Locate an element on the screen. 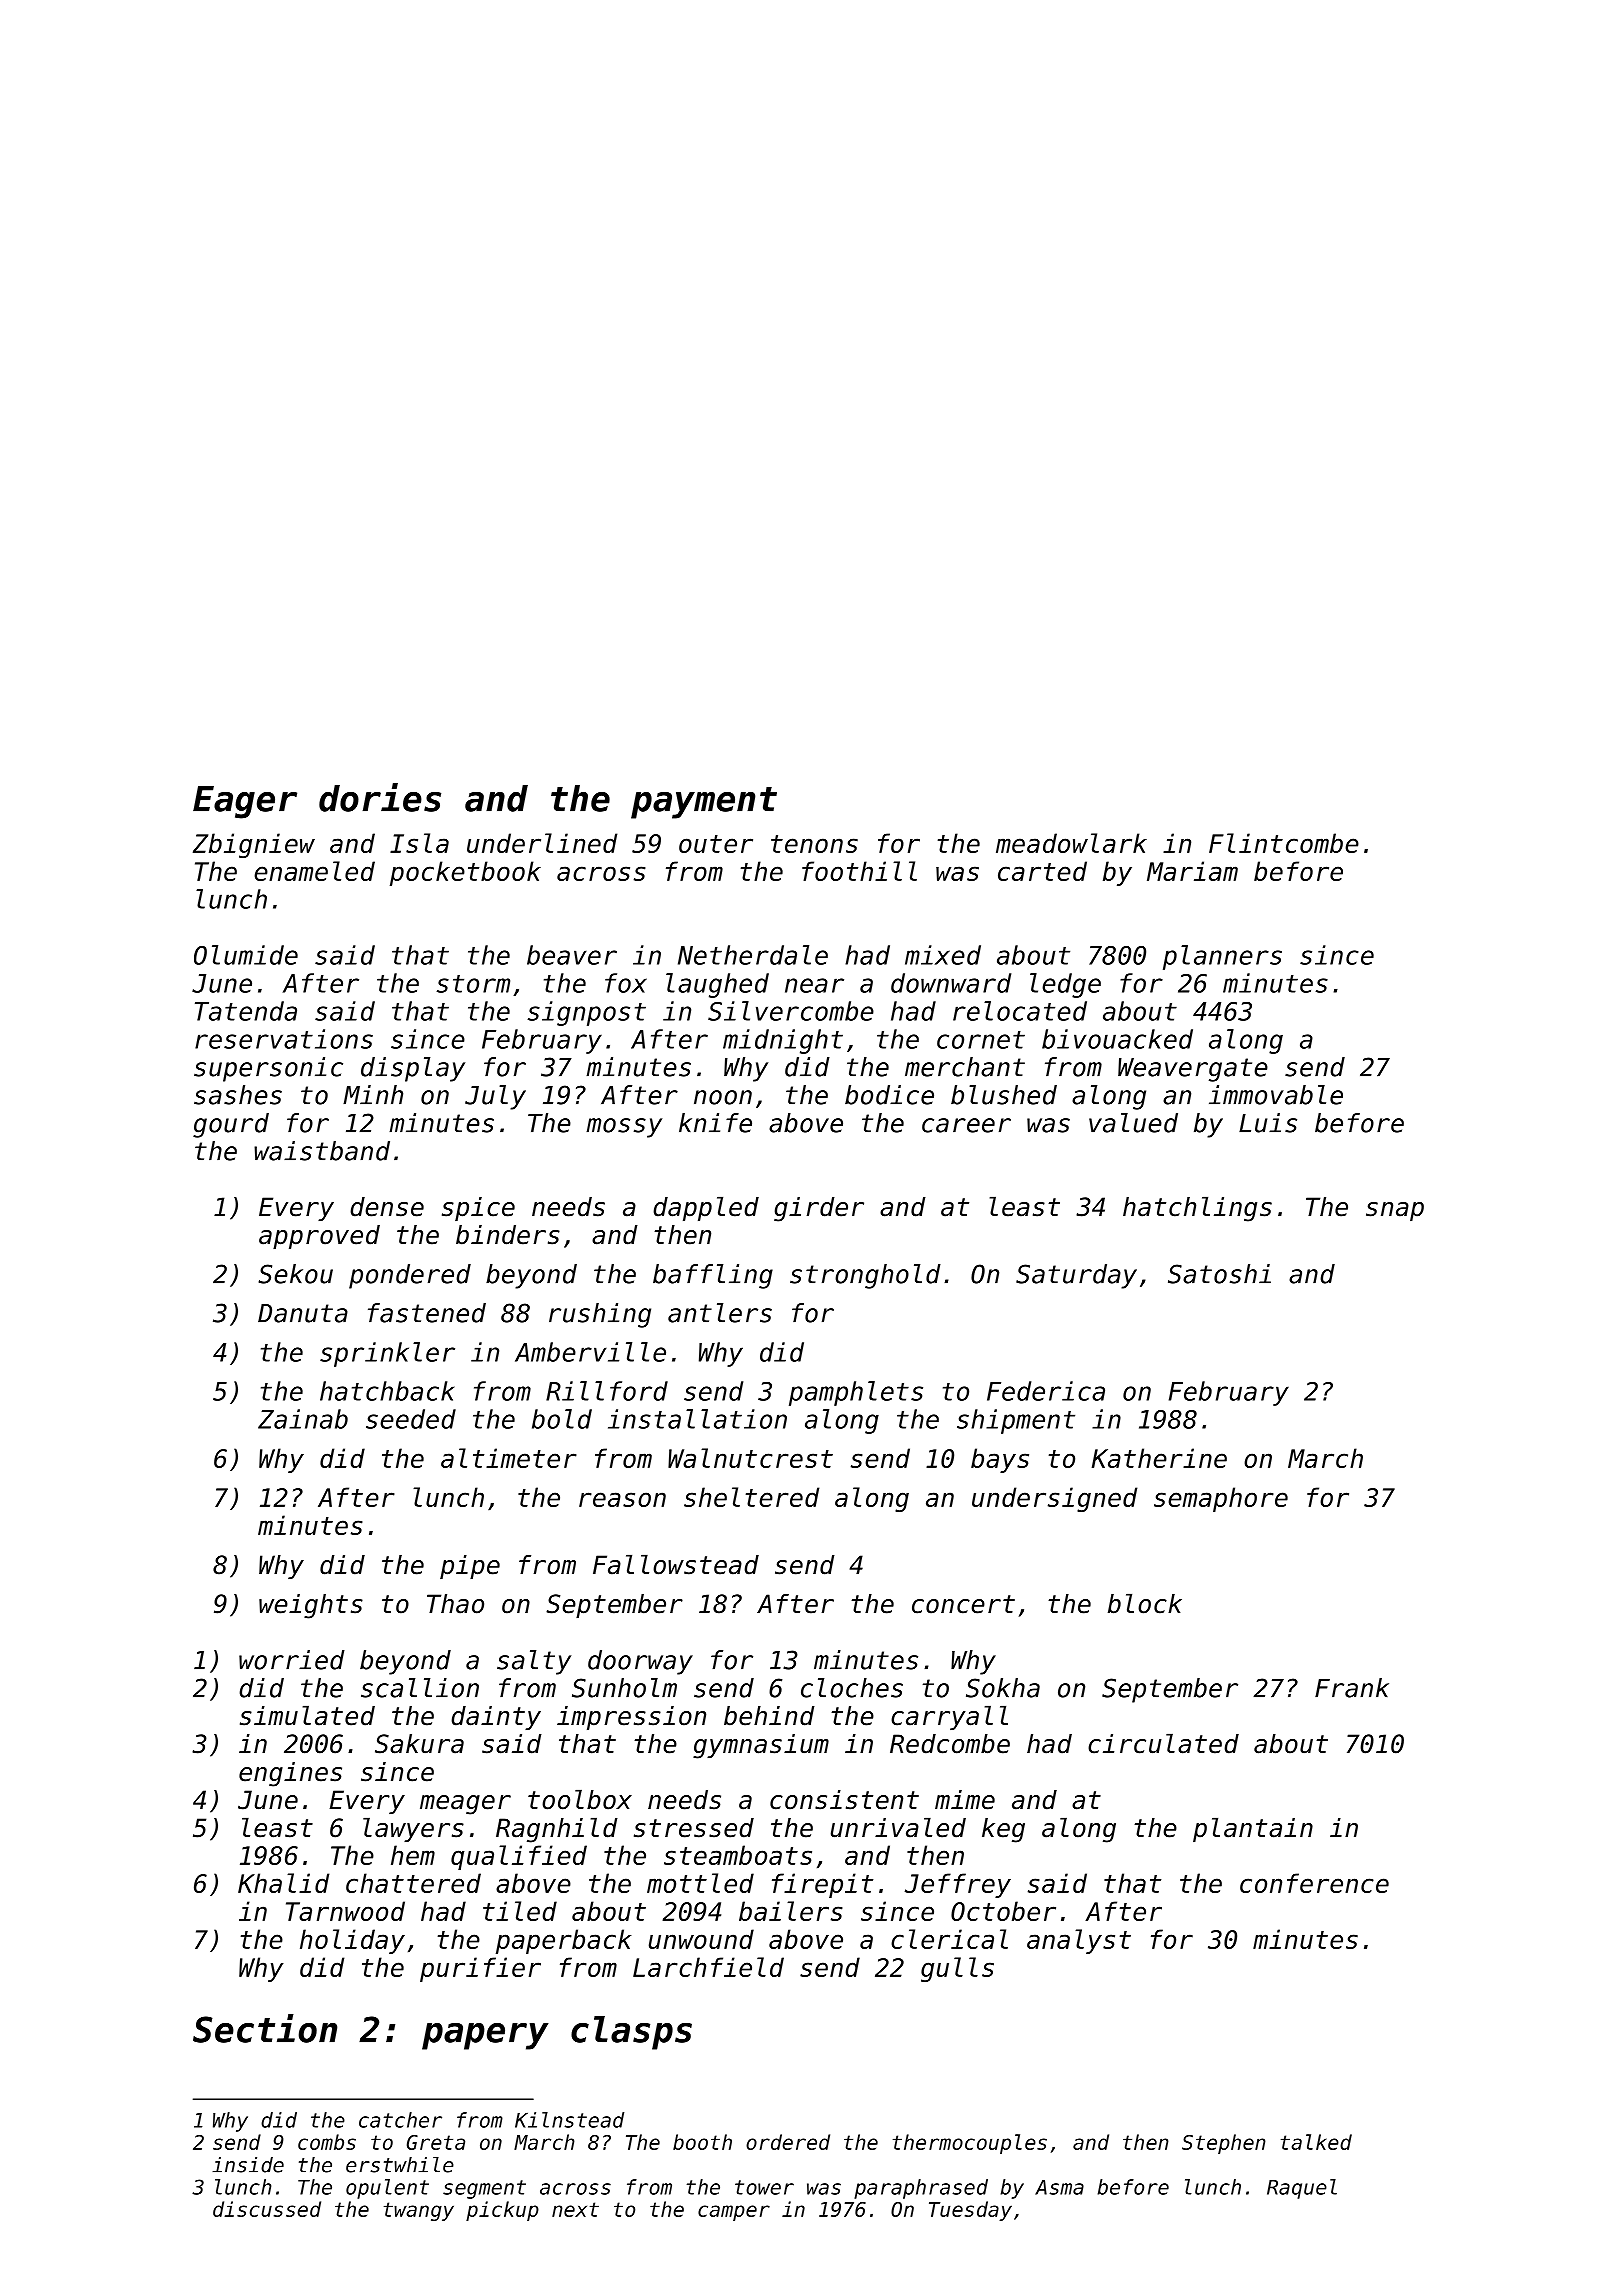 The image size is (1620, 2292). antlers is located at coordinates (720, 1313).
